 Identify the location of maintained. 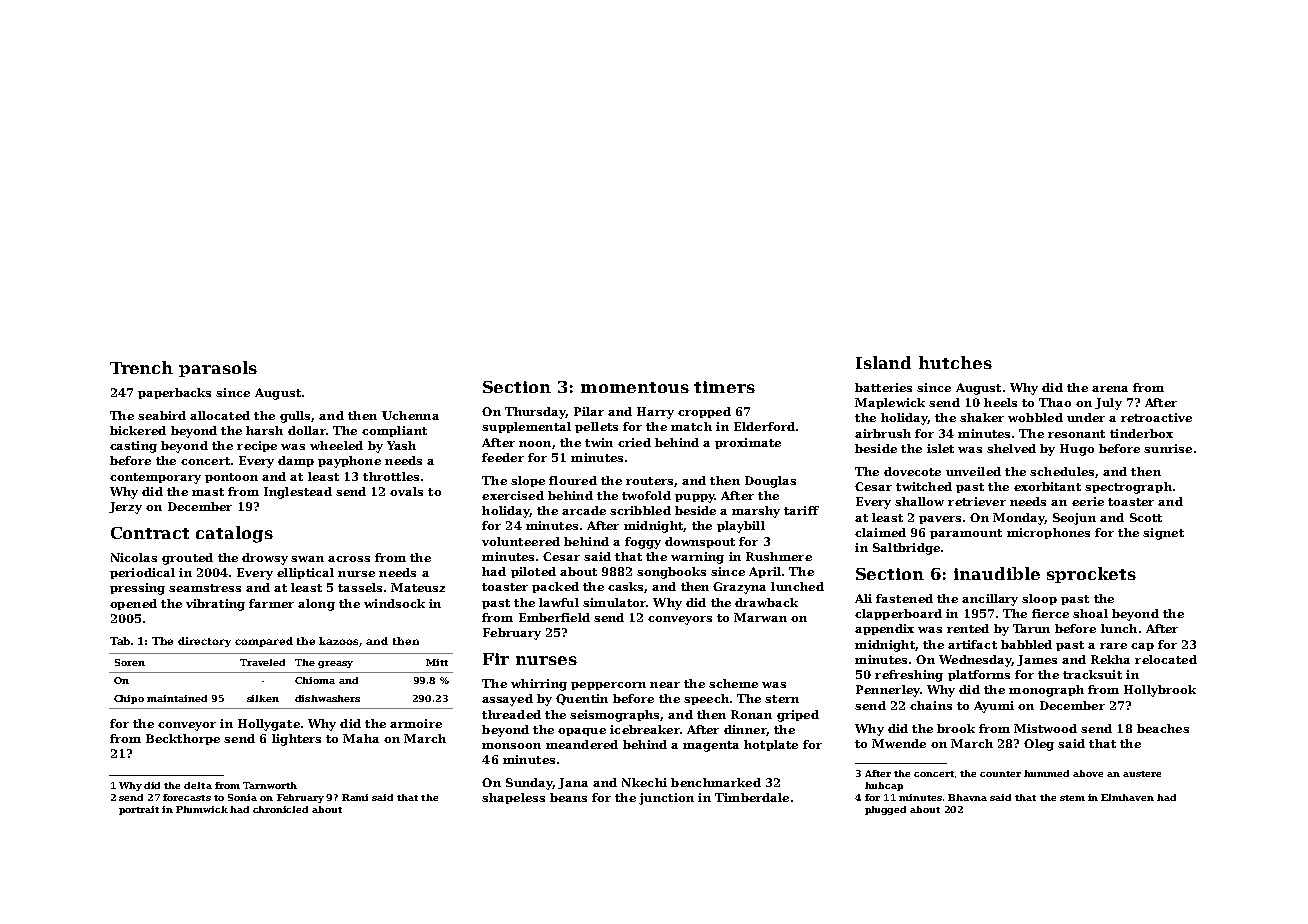
(177, 698).
